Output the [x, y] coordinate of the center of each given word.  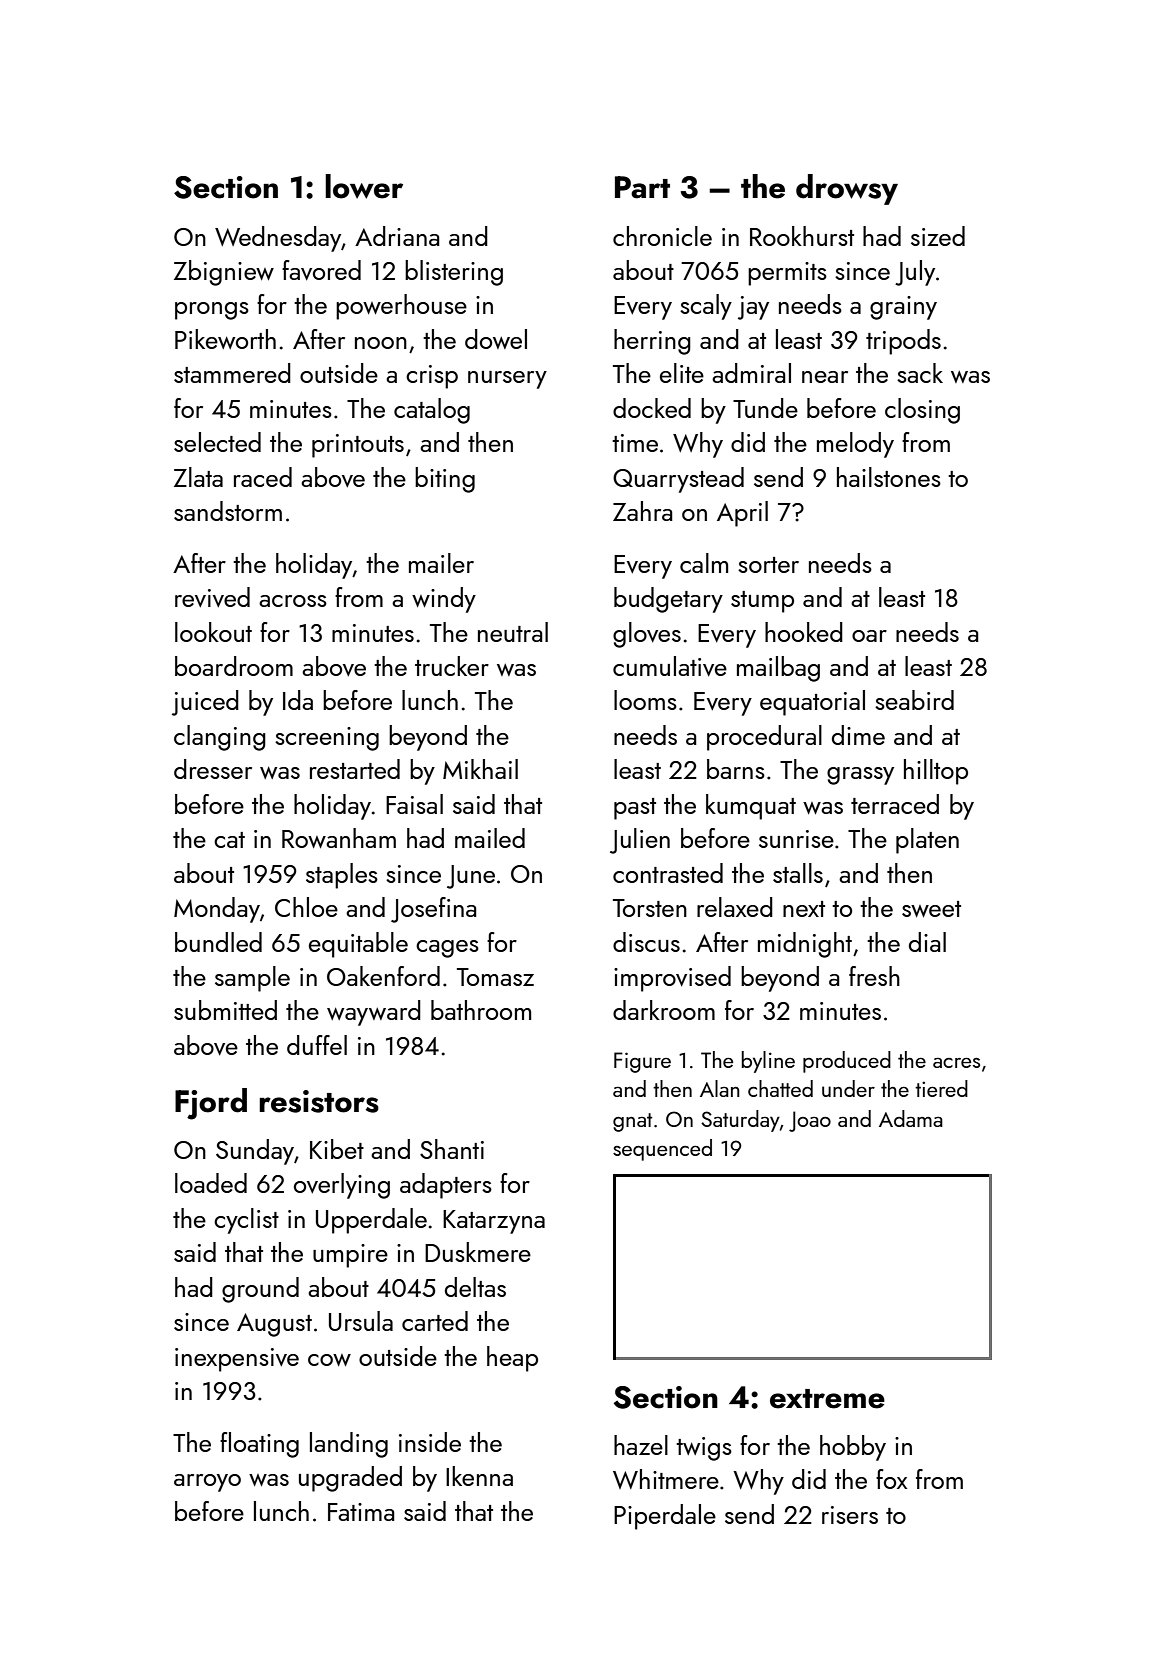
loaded [211, 1183]
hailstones [889, 477]
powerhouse [401, 307]
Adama [911, 1118]
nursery [507, 380]
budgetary [668, 600]
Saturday [740, 1121]
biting [445, 480]
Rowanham [339, 838]
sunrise [796, 839]
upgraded [350, 1479]
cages [447, 949]
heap [512, 1359]
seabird [914, 700]
